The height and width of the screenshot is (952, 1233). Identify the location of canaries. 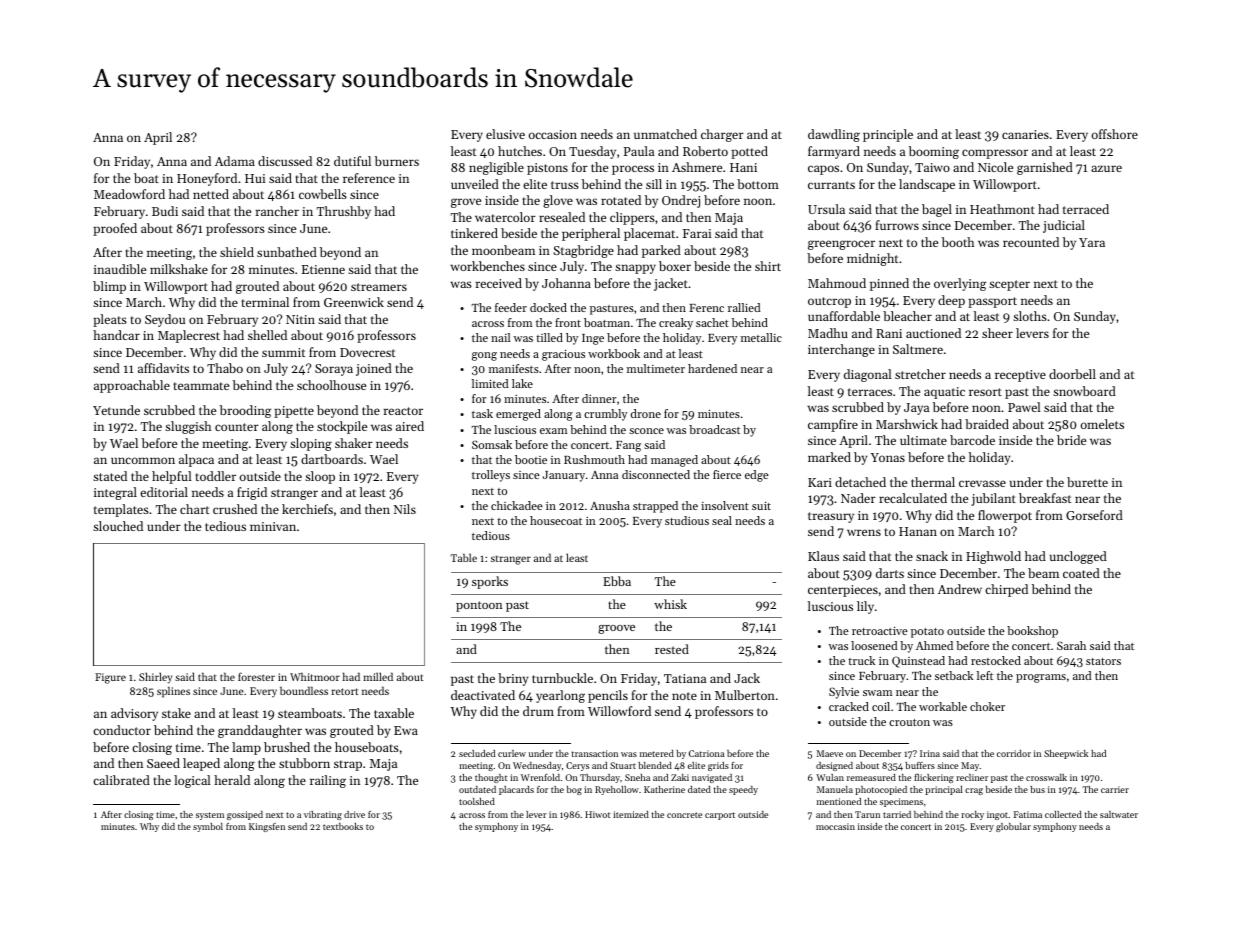
(1025, 134).
